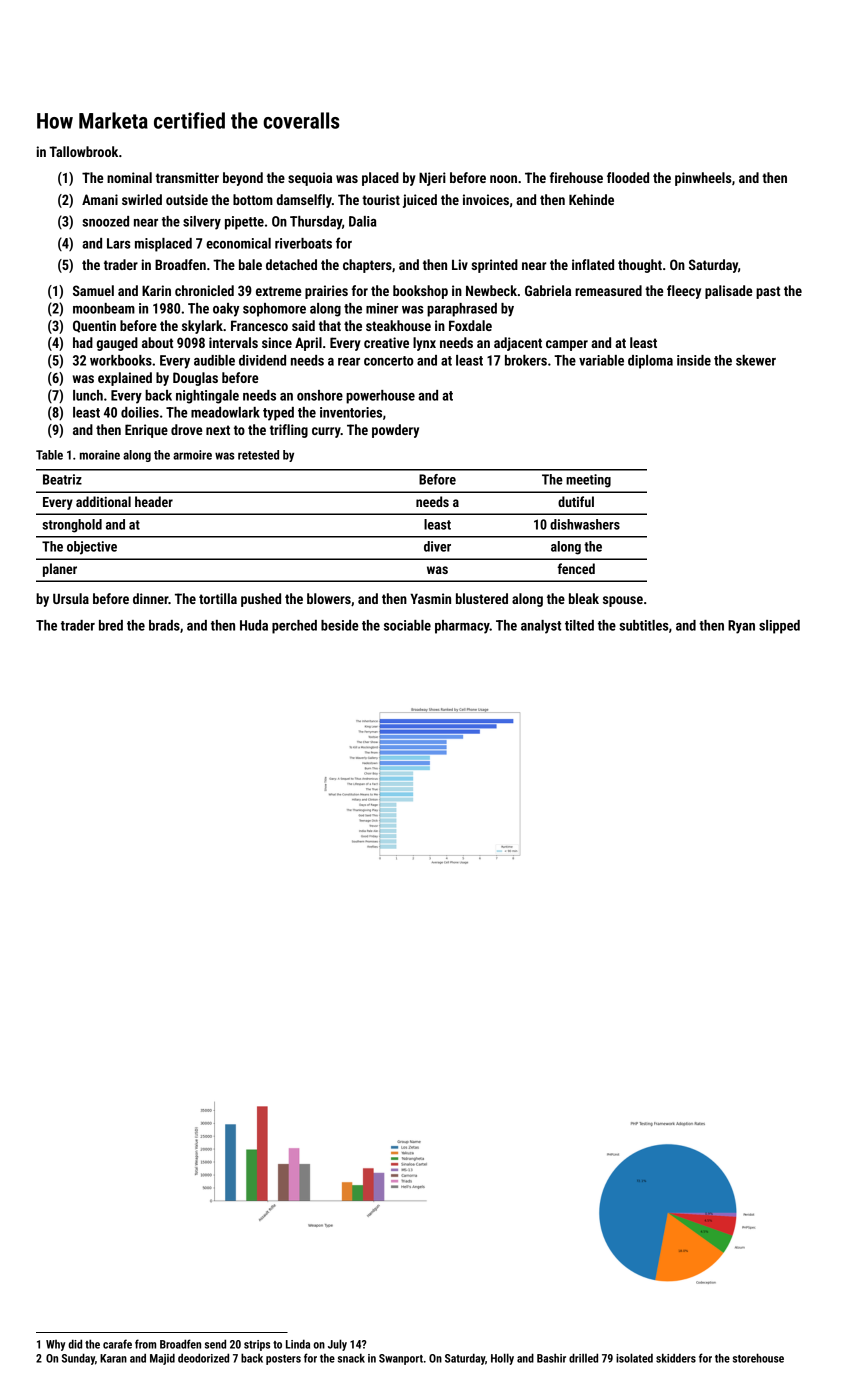  Describe the element at coordinates (462, 627) in the image. I see `pharmacy` at that location.
